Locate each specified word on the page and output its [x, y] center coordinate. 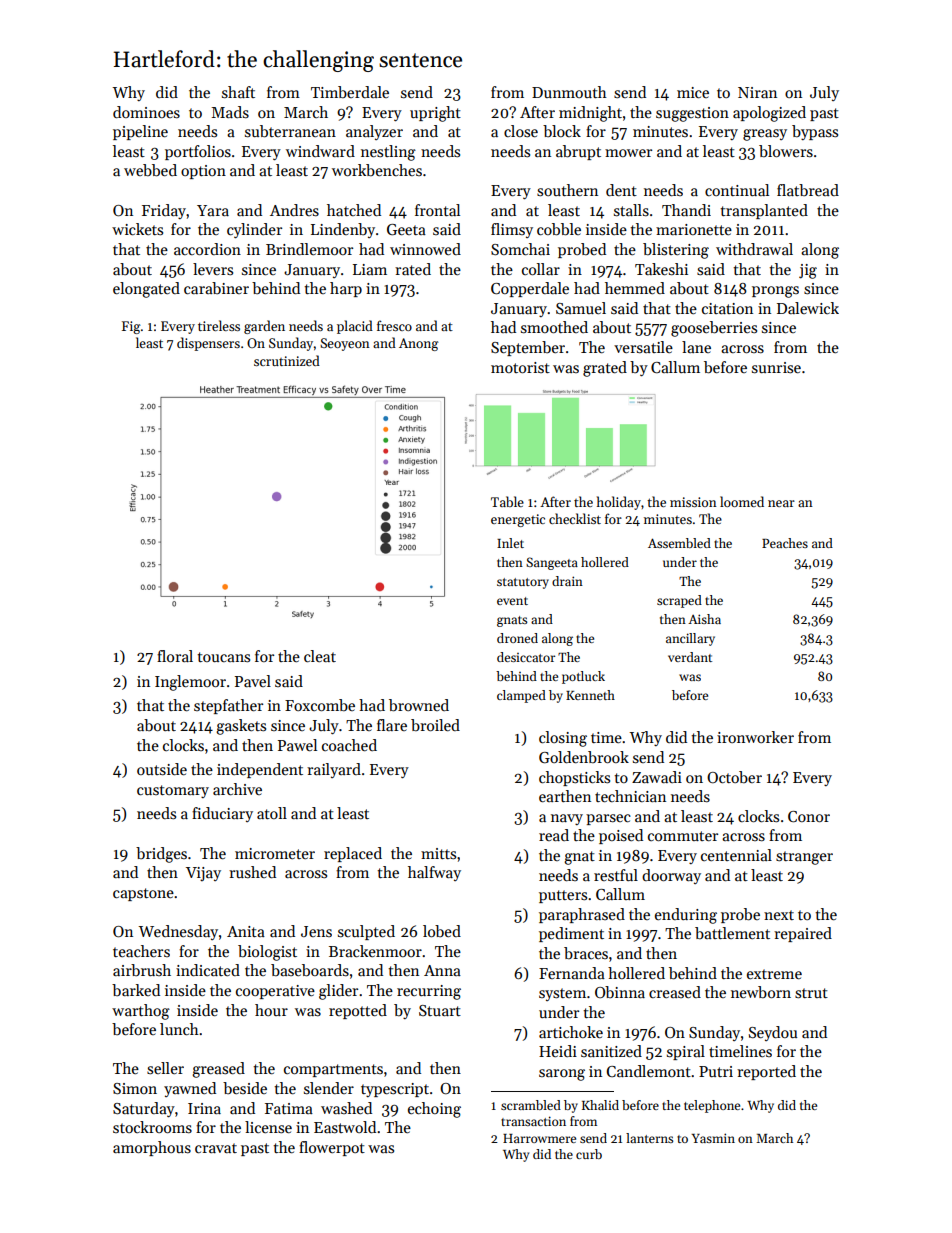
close [521, 131]
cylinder [254, 230]
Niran [757, 92]
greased [218, 1070]
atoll [272, 813]
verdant [690, 657]
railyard [334, 770]
